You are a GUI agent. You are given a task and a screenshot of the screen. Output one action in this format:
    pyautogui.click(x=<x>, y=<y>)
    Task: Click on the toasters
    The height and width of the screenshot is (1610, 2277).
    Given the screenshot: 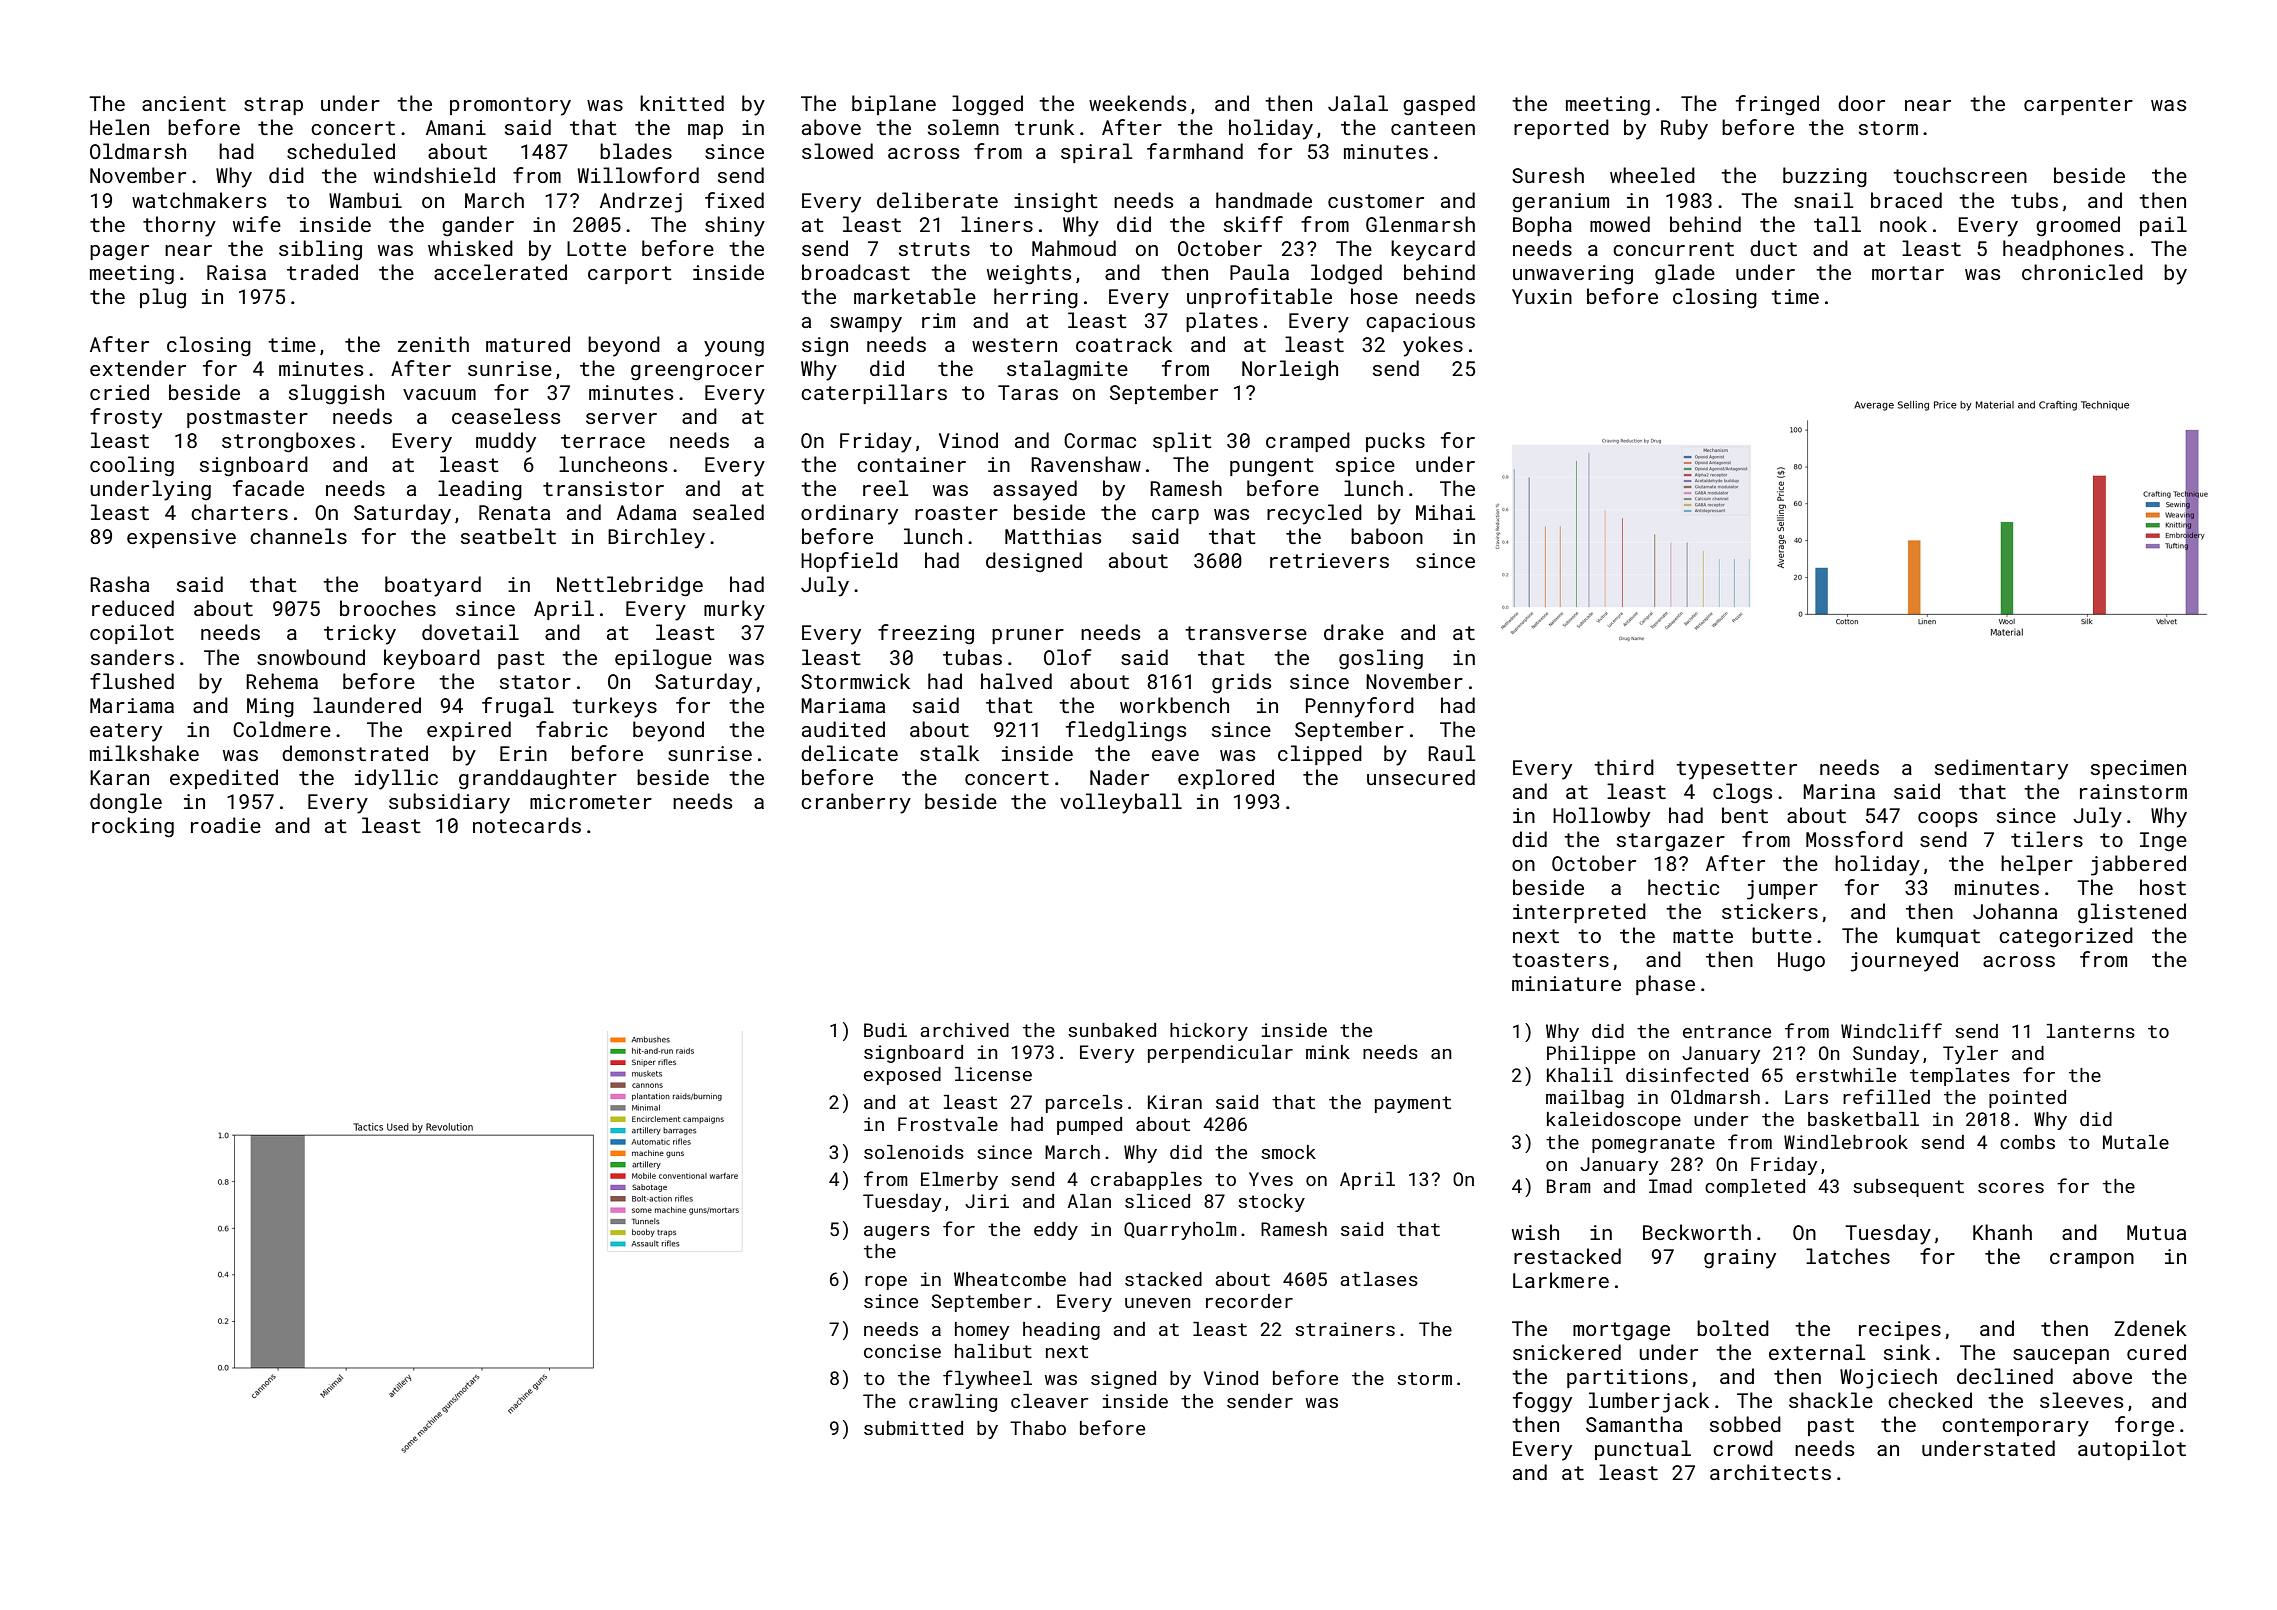 What is the action you would take?
    pyautogui.click(x=1560, y=960)
